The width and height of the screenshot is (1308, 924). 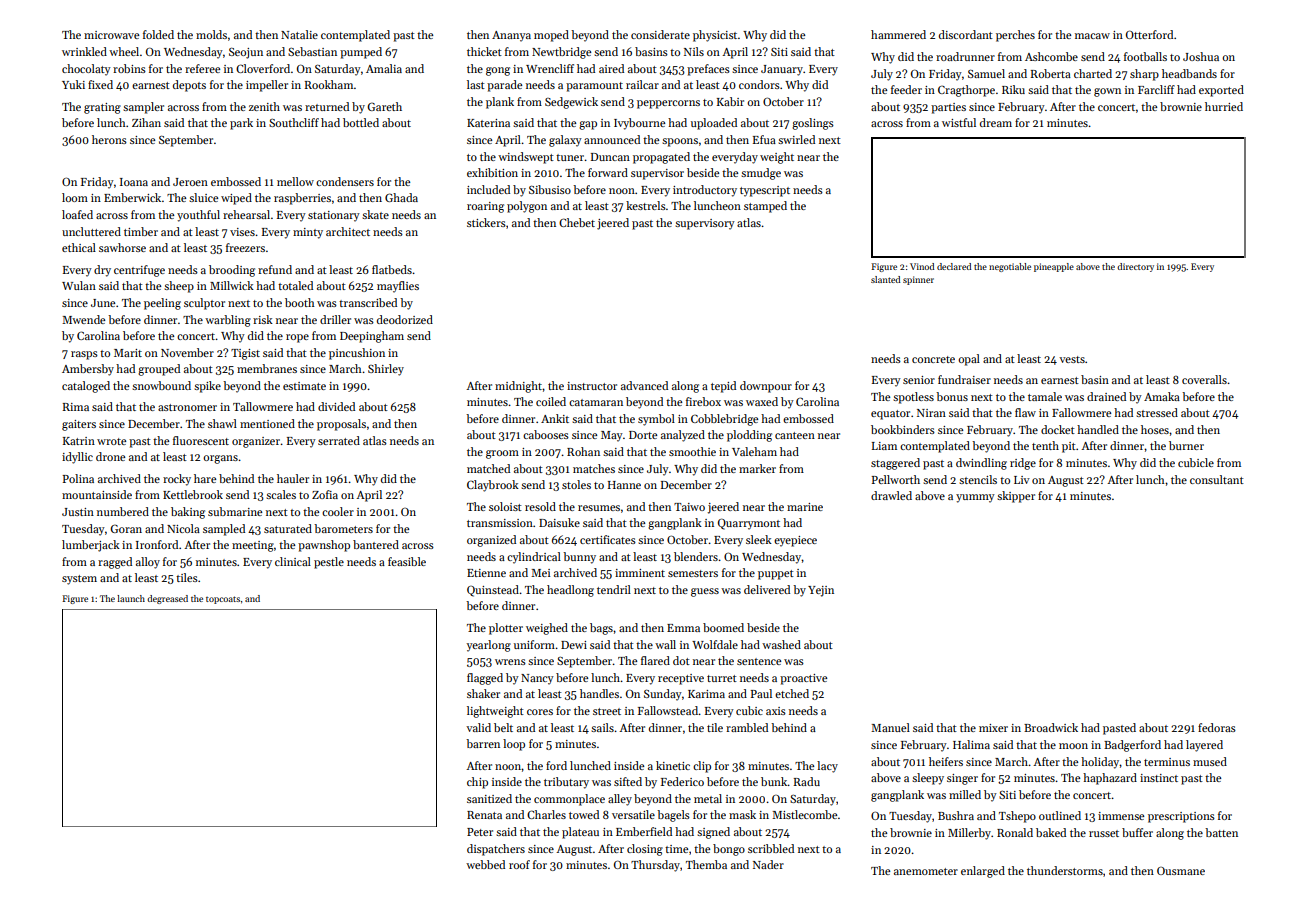 I want to click on advanced, so click(x=644, y=385).
